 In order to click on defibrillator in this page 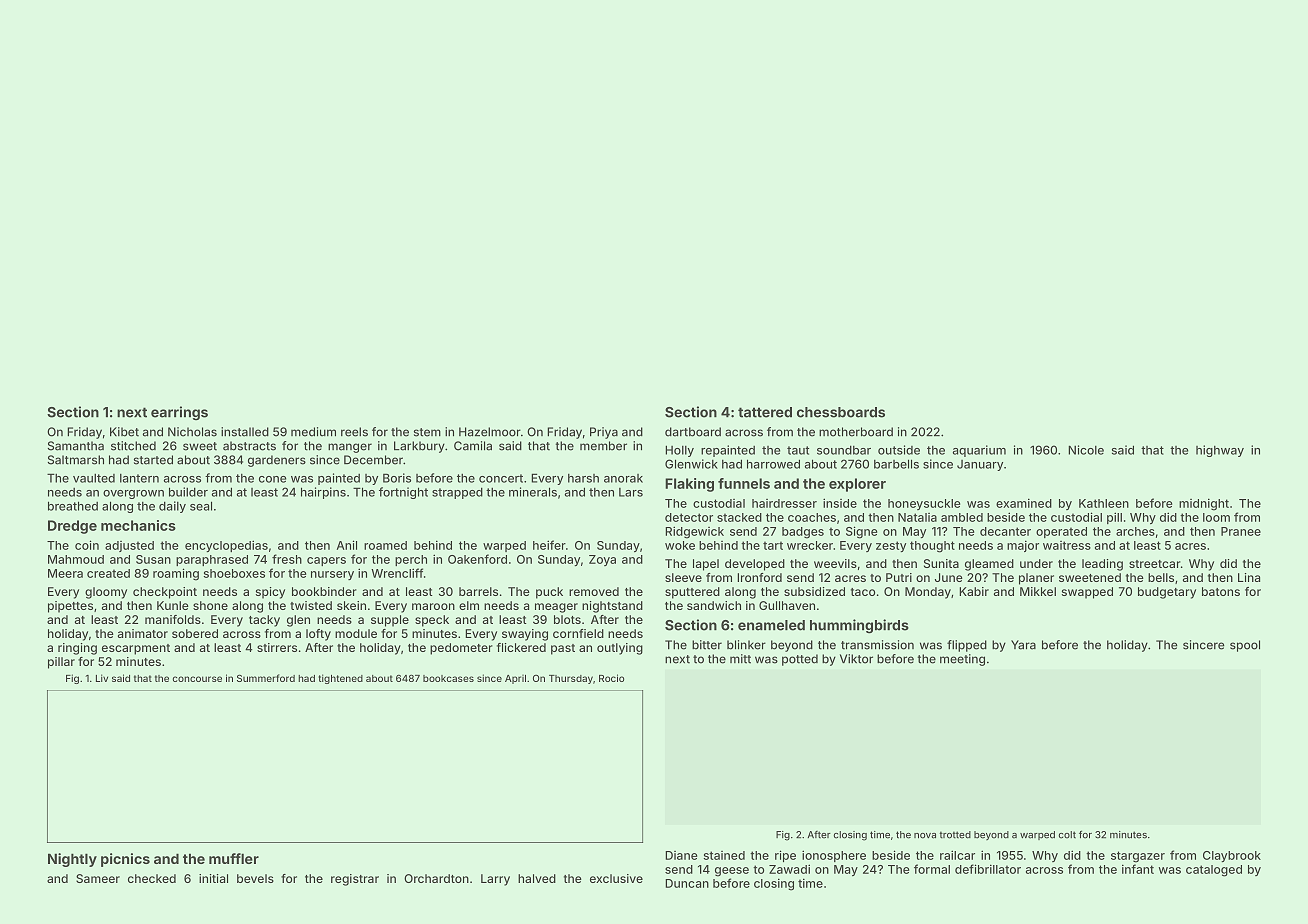, I will do `click(988, 869)`.
